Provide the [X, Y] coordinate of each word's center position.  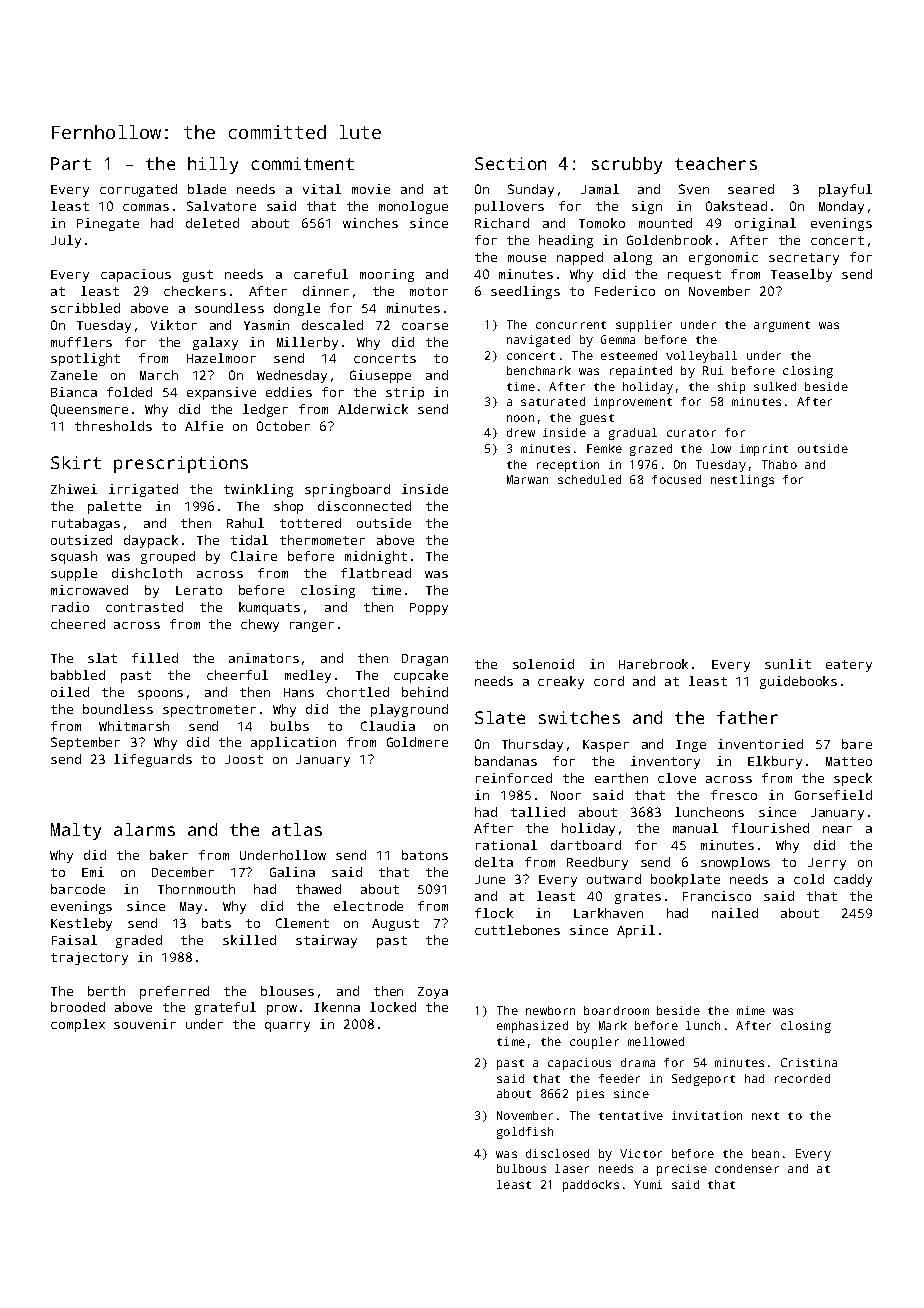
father [747, 717]
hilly [213, 165]
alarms [144, 829]
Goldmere [417, 742]
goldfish [525, 1133]
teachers [716, 163]
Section [510, 163]
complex [78, 1025]
